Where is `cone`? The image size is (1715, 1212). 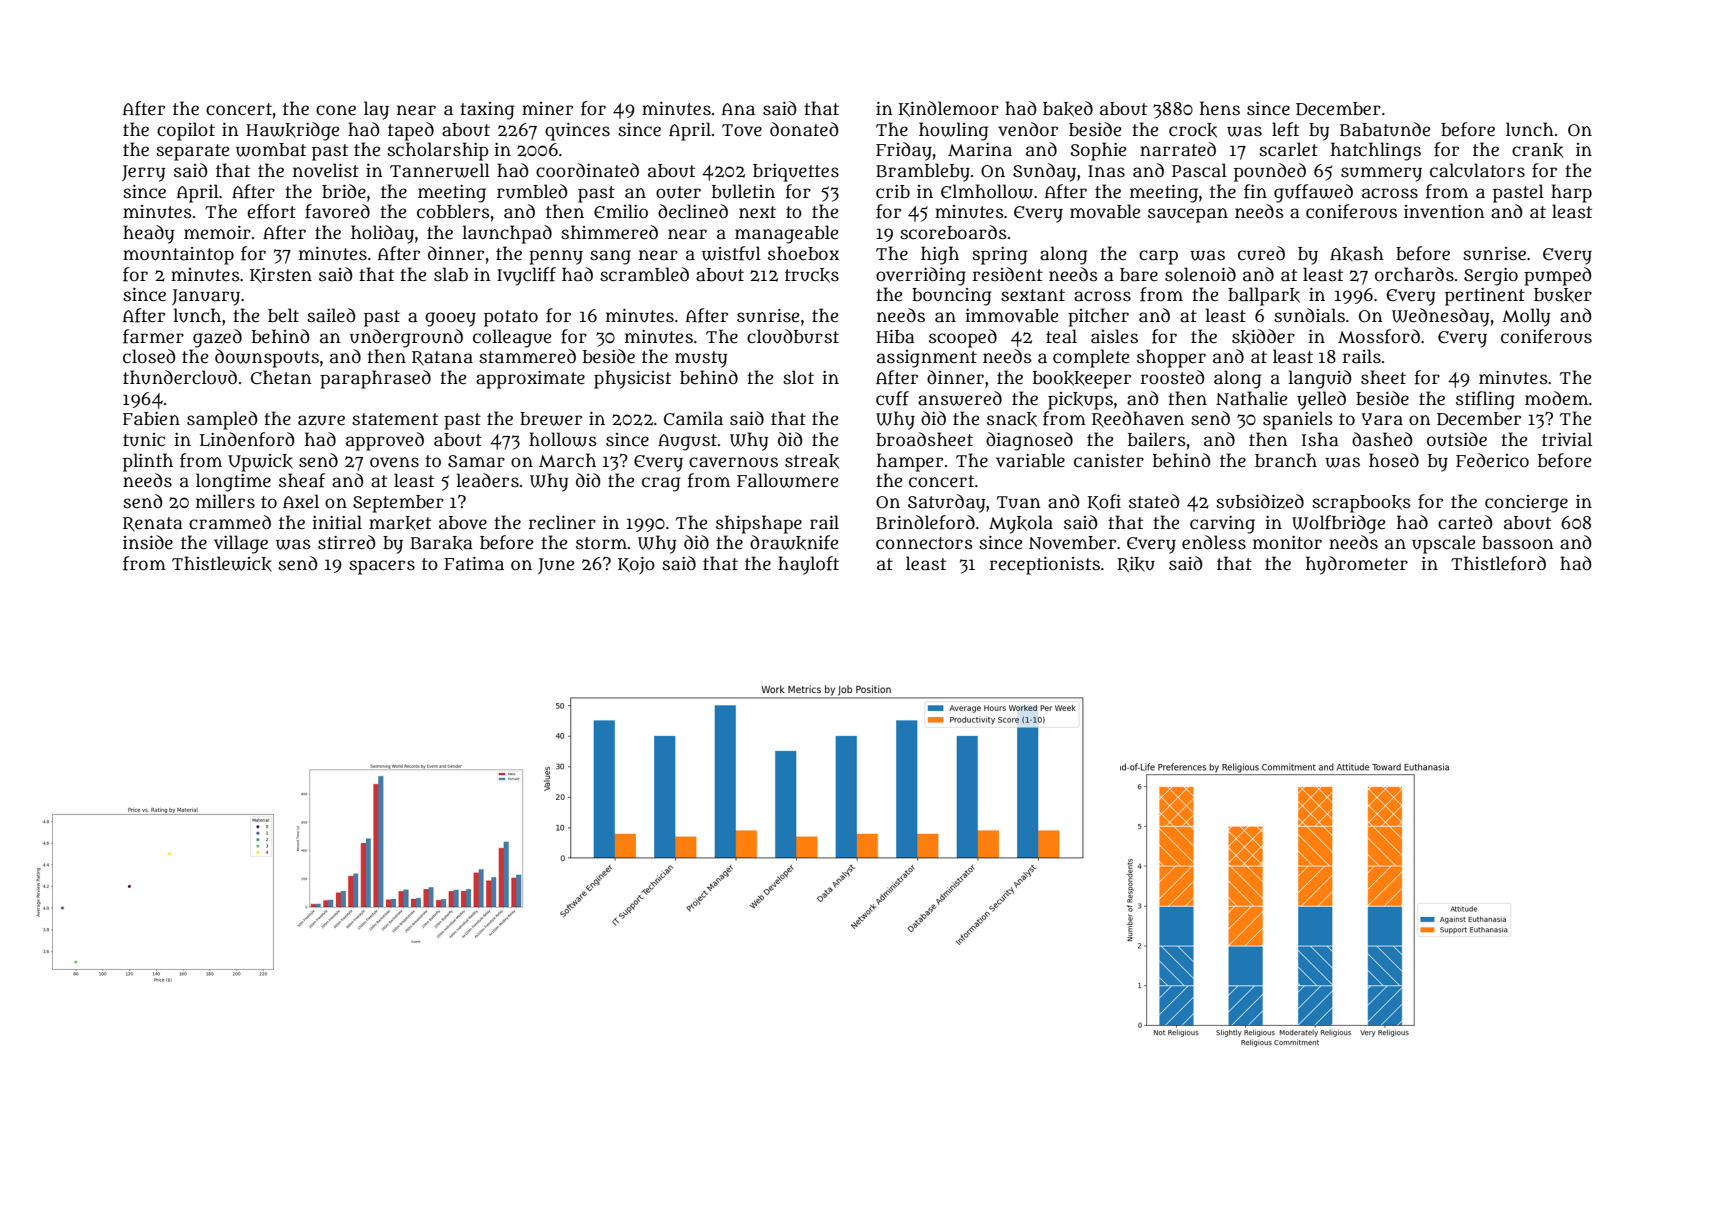
cone is located at coordinates (336, 110).
